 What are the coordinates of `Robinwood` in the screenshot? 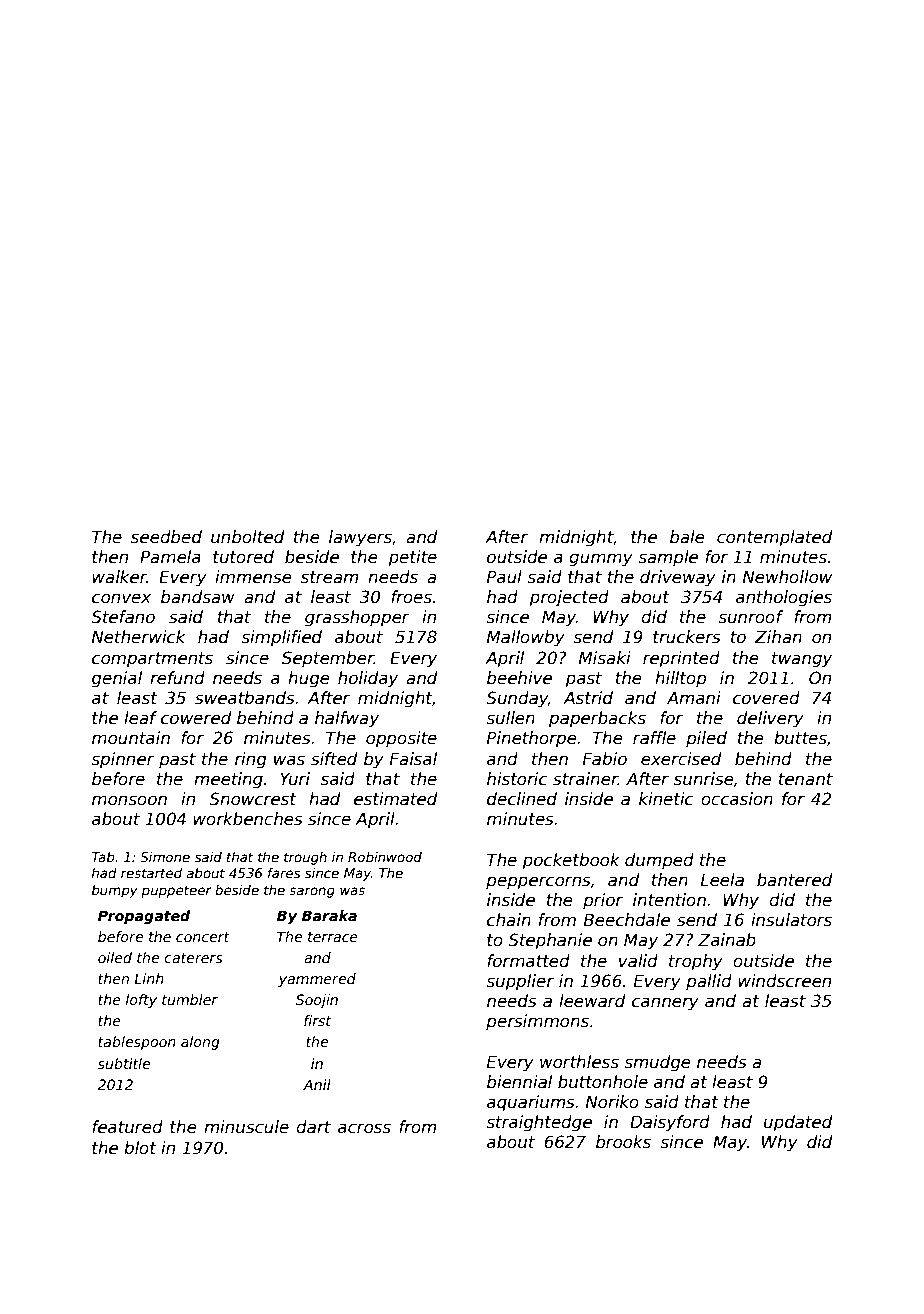 It's located at (385, 857).
